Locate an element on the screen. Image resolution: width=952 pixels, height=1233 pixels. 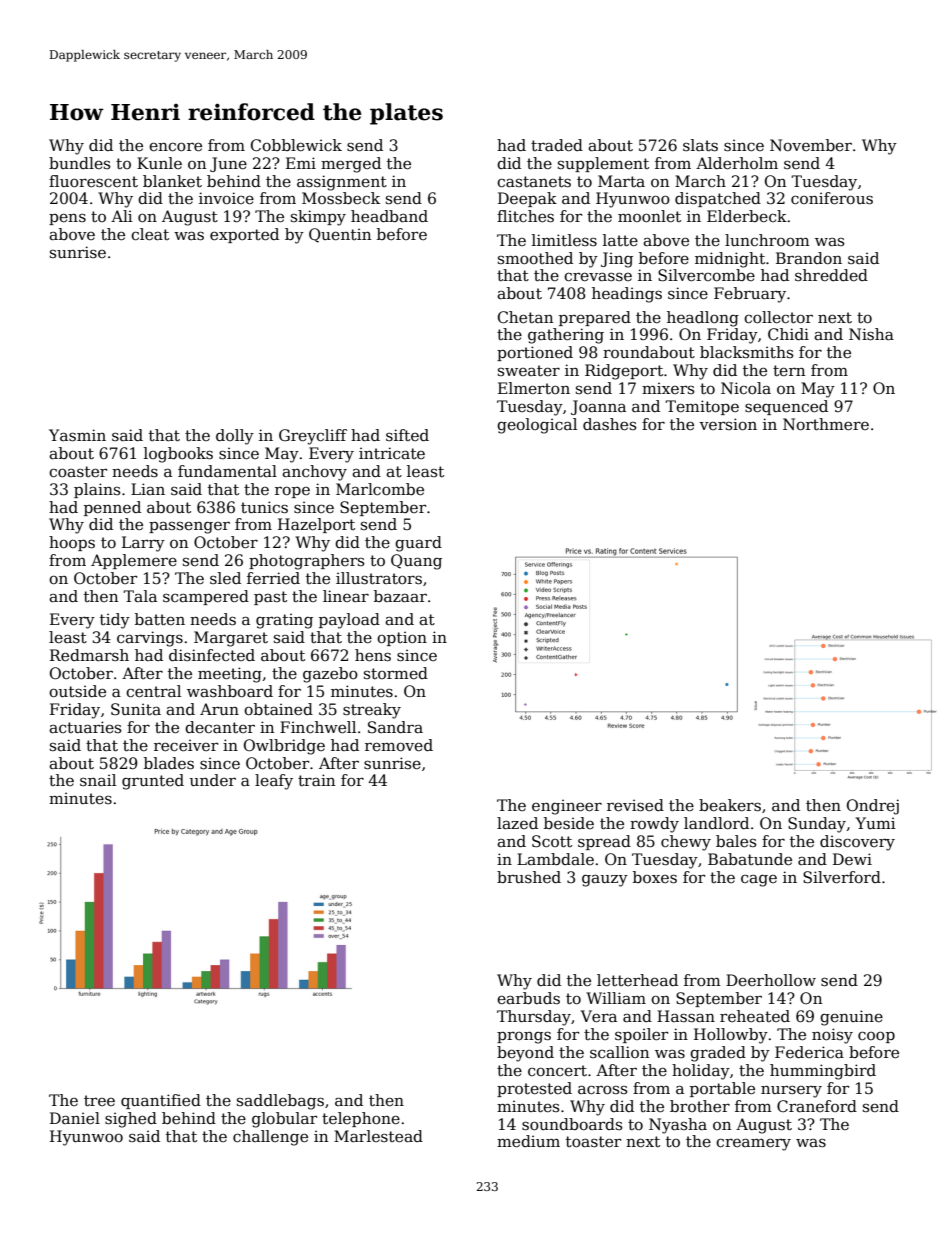
guard is located at coordinates (418, 544).
